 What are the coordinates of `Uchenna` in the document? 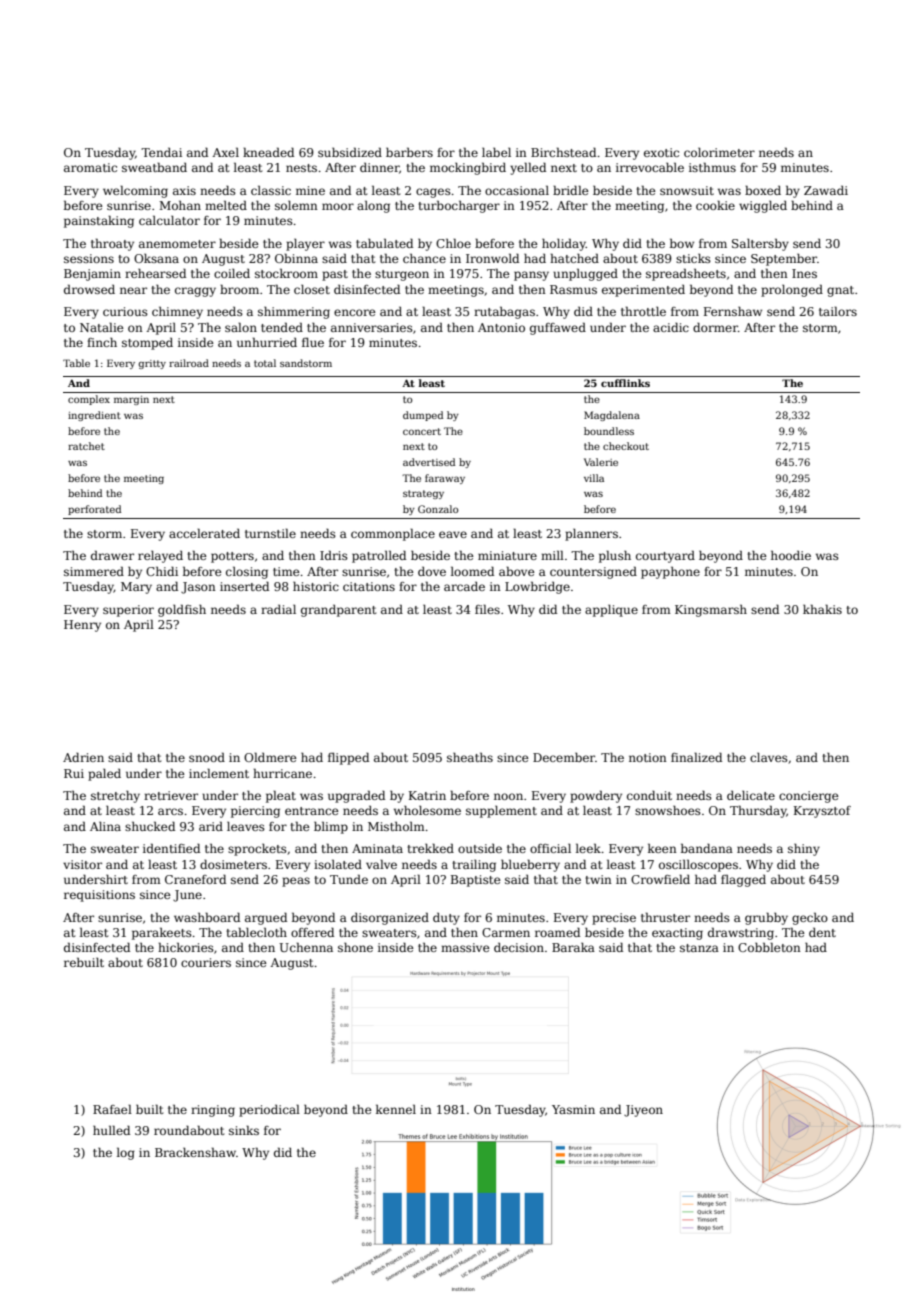 It's located at (306, 947).
